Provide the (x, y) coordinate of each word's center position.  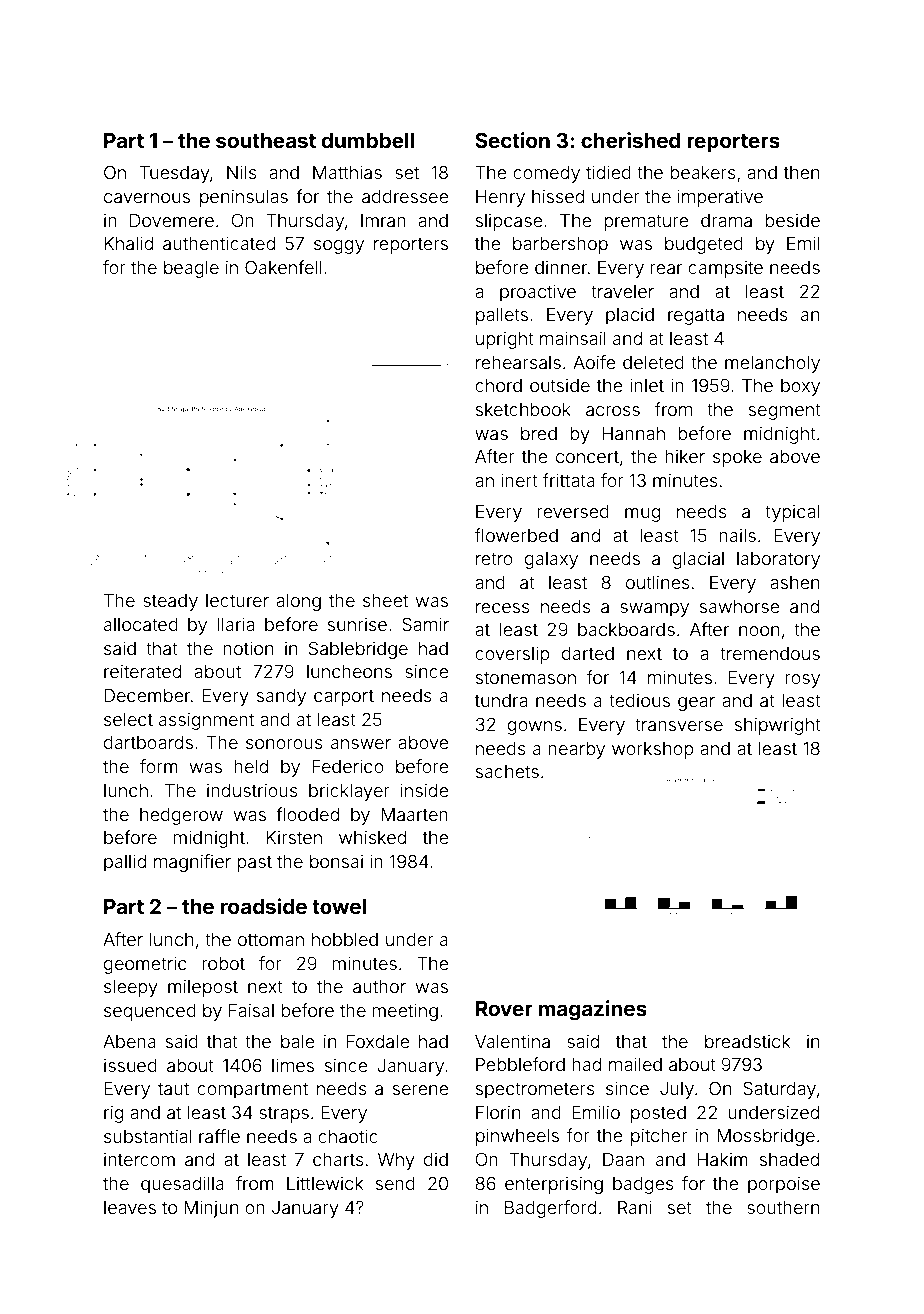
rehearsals (518, 362)
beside (792, 220)
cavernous (147, 198)
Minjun (211, 1209)
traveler (622, 291)
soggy (339, 247)
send (395, 1183)
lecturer (237, 600)
